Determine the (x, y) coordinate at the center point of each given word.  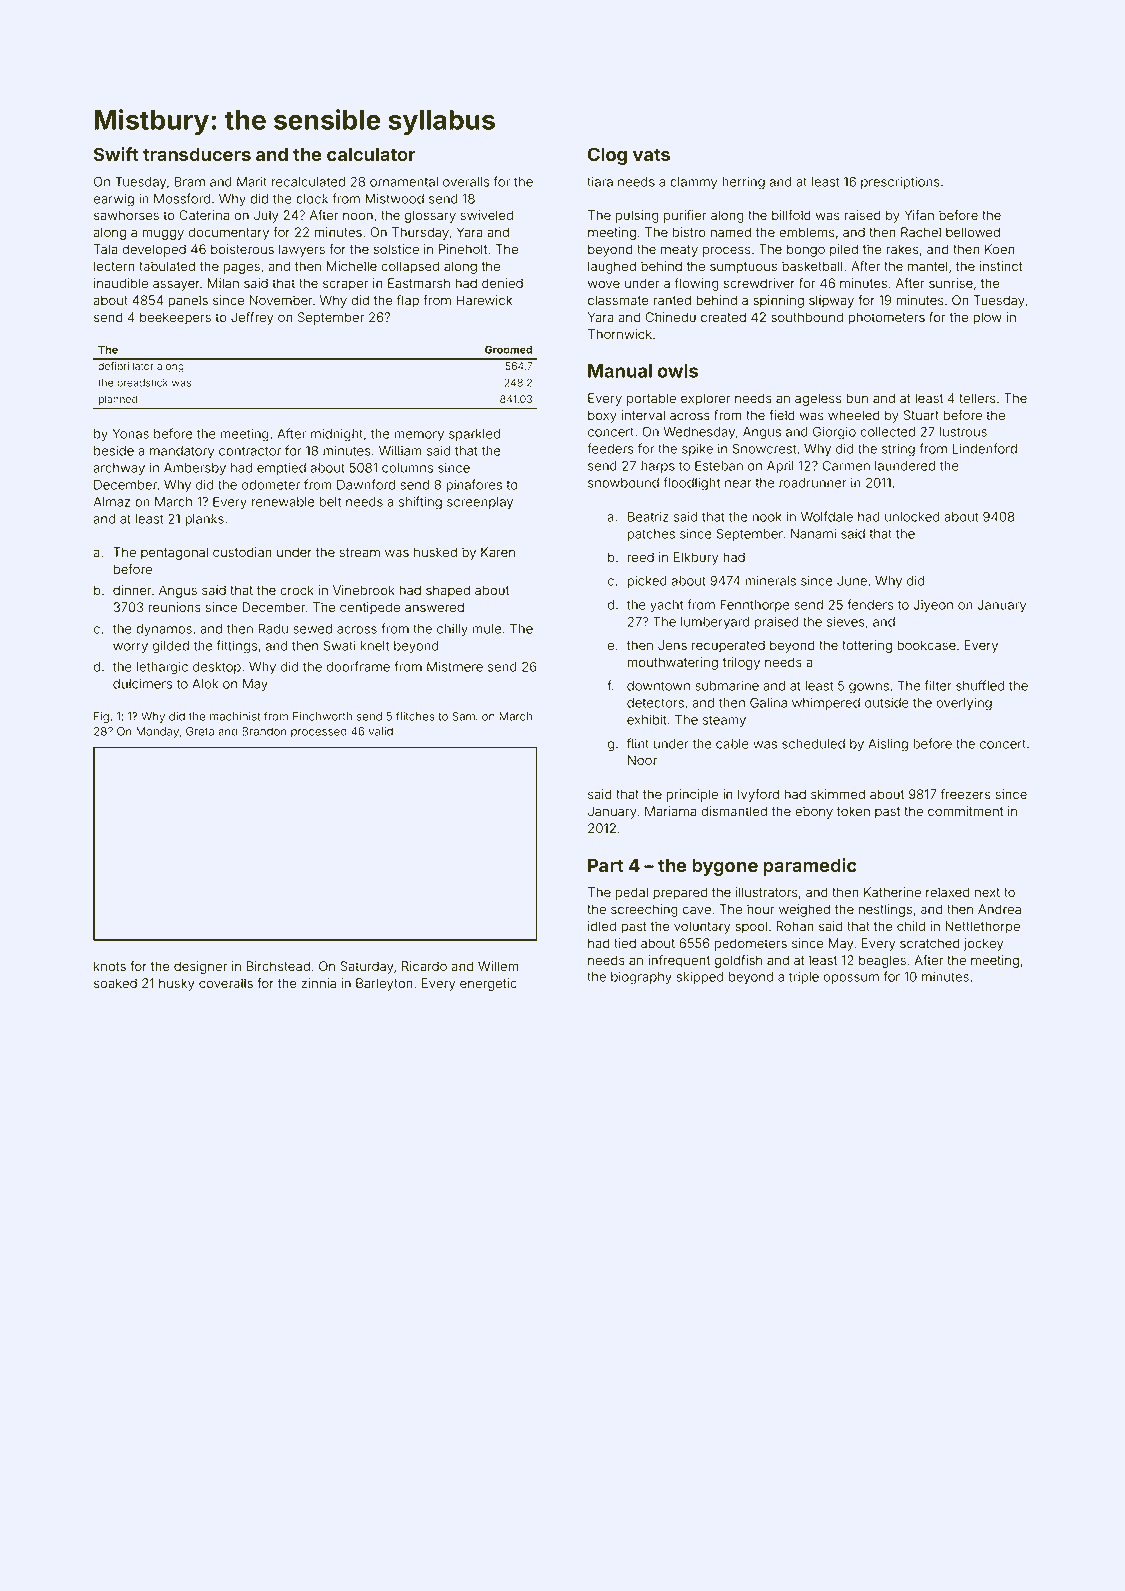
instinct (1001, 266)
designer (200, 967)
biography (641, 978)
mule (487, 629)
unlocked (912, 517)
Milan (223, 283)
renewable (283, 502)
